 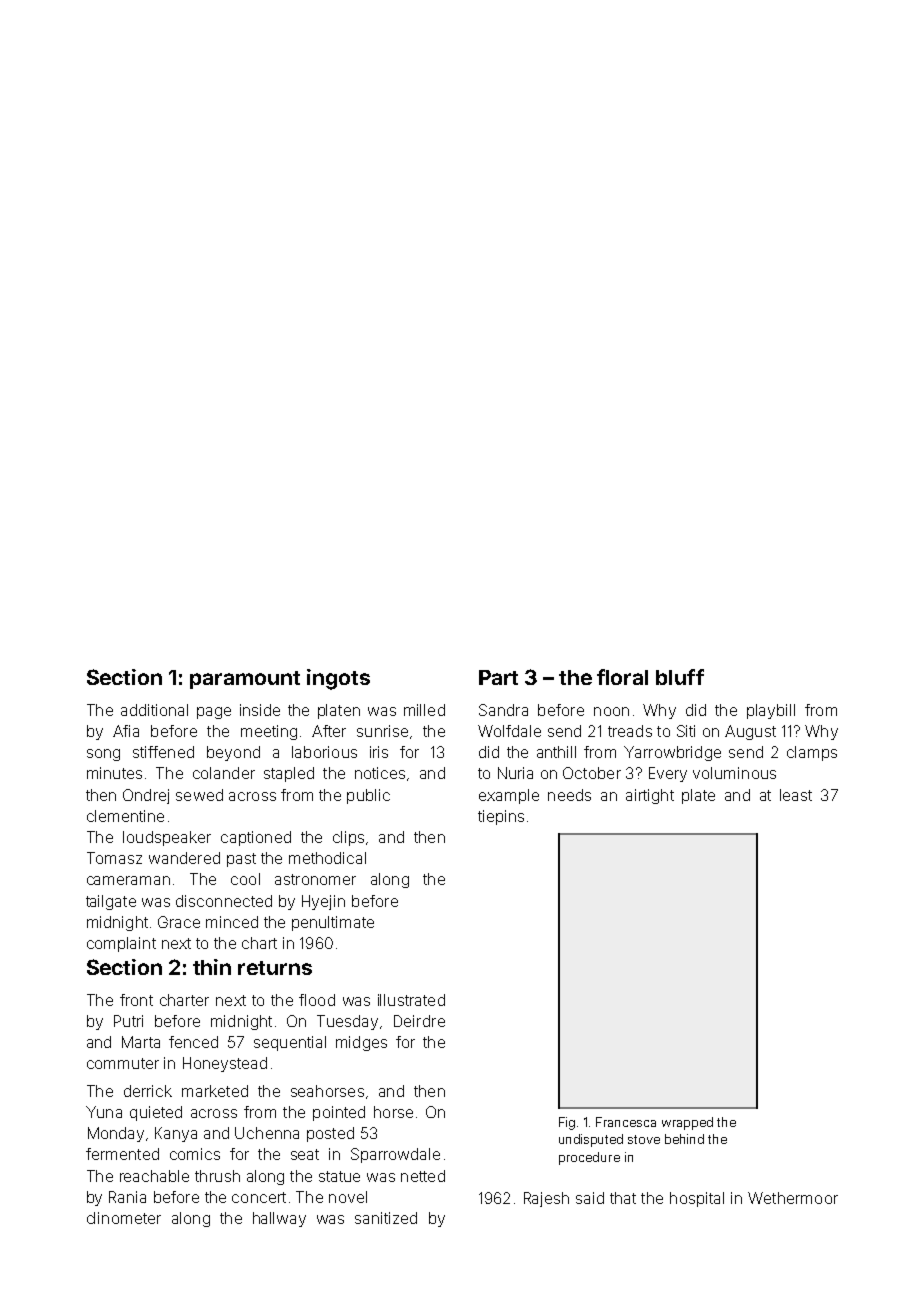 I want to click on Ondrej, so click(x=146, y=796).
